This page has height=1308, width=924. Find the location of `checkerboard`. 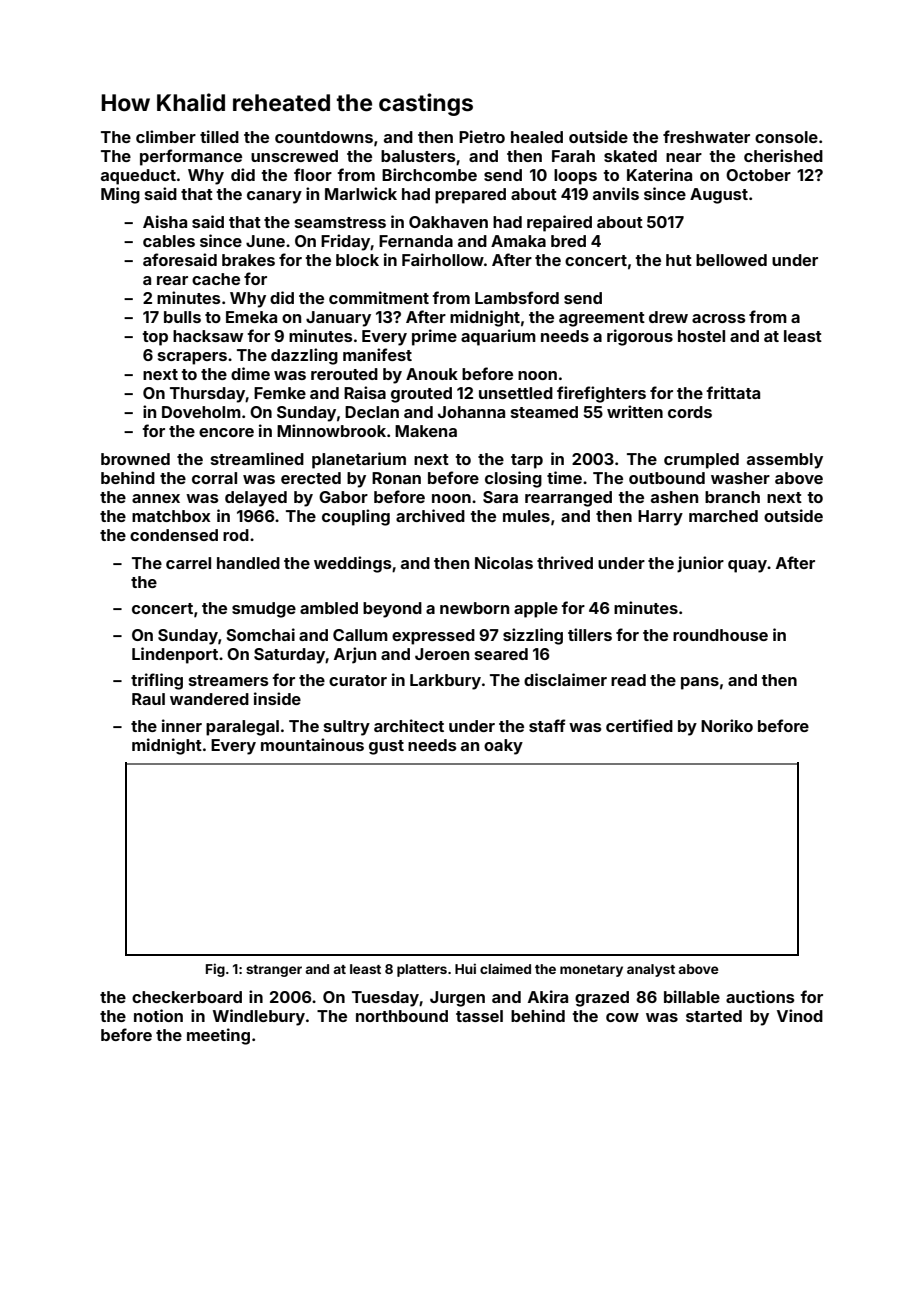

checkerboard is located at coordinates (187, 997).
